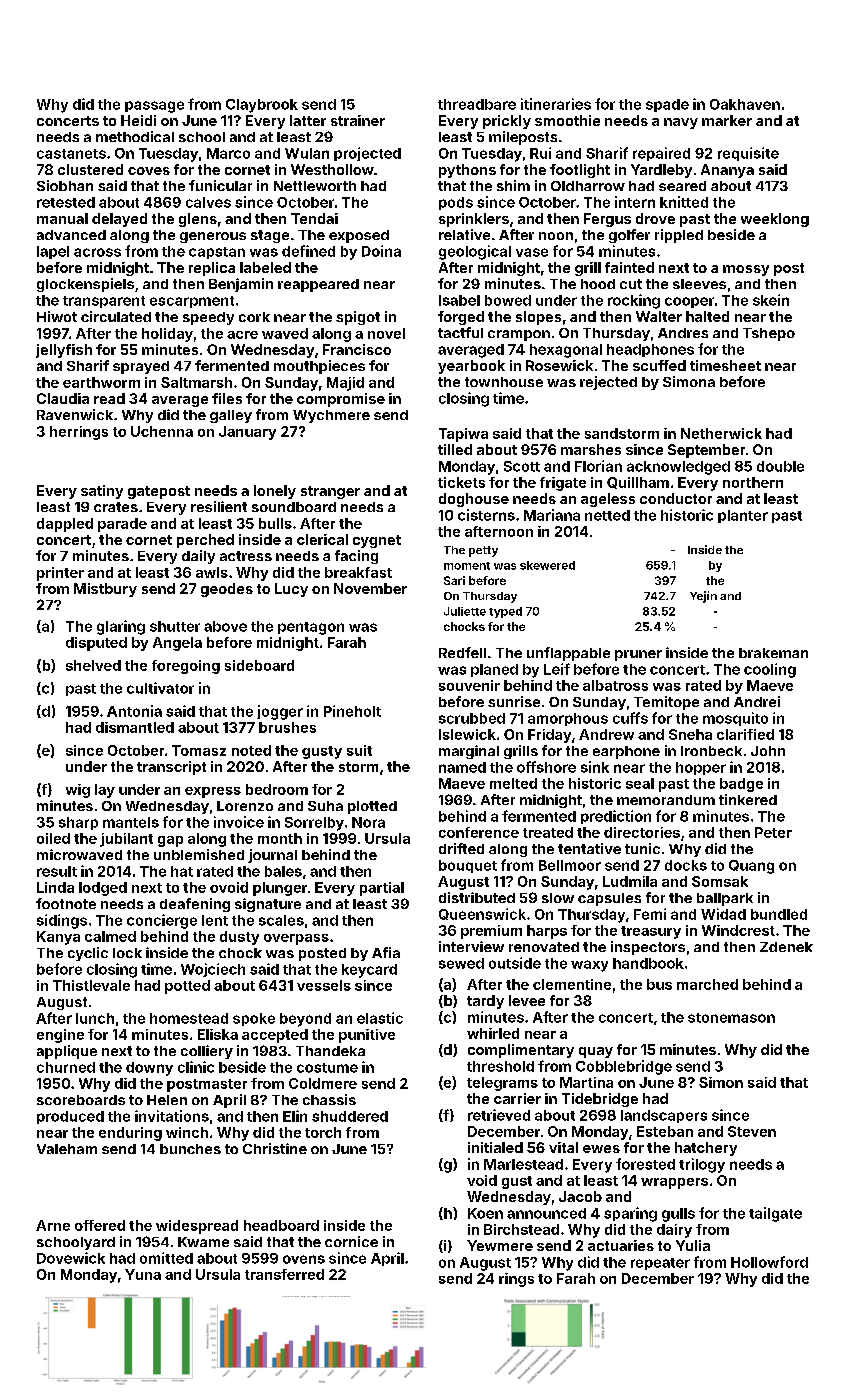 Image resolution: width=849 pixels, height=1400 pixels. What do you see at coordinates (745, 104) in the screenshot?
I see `Oakhaven` at bounding box center [745, 104].
